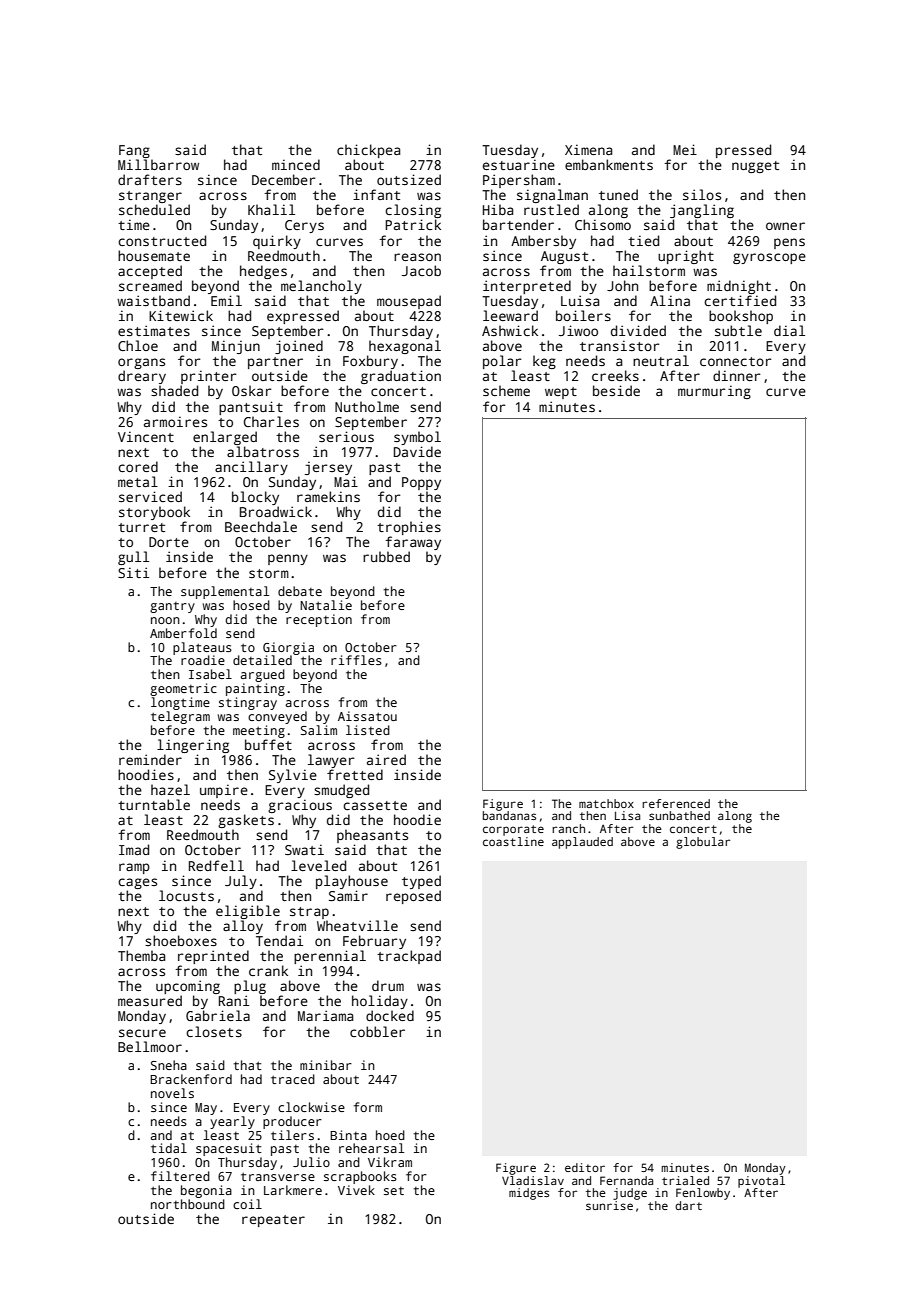 This document has height=1308, width=924. I want to click on serious, so click(346, 436).
